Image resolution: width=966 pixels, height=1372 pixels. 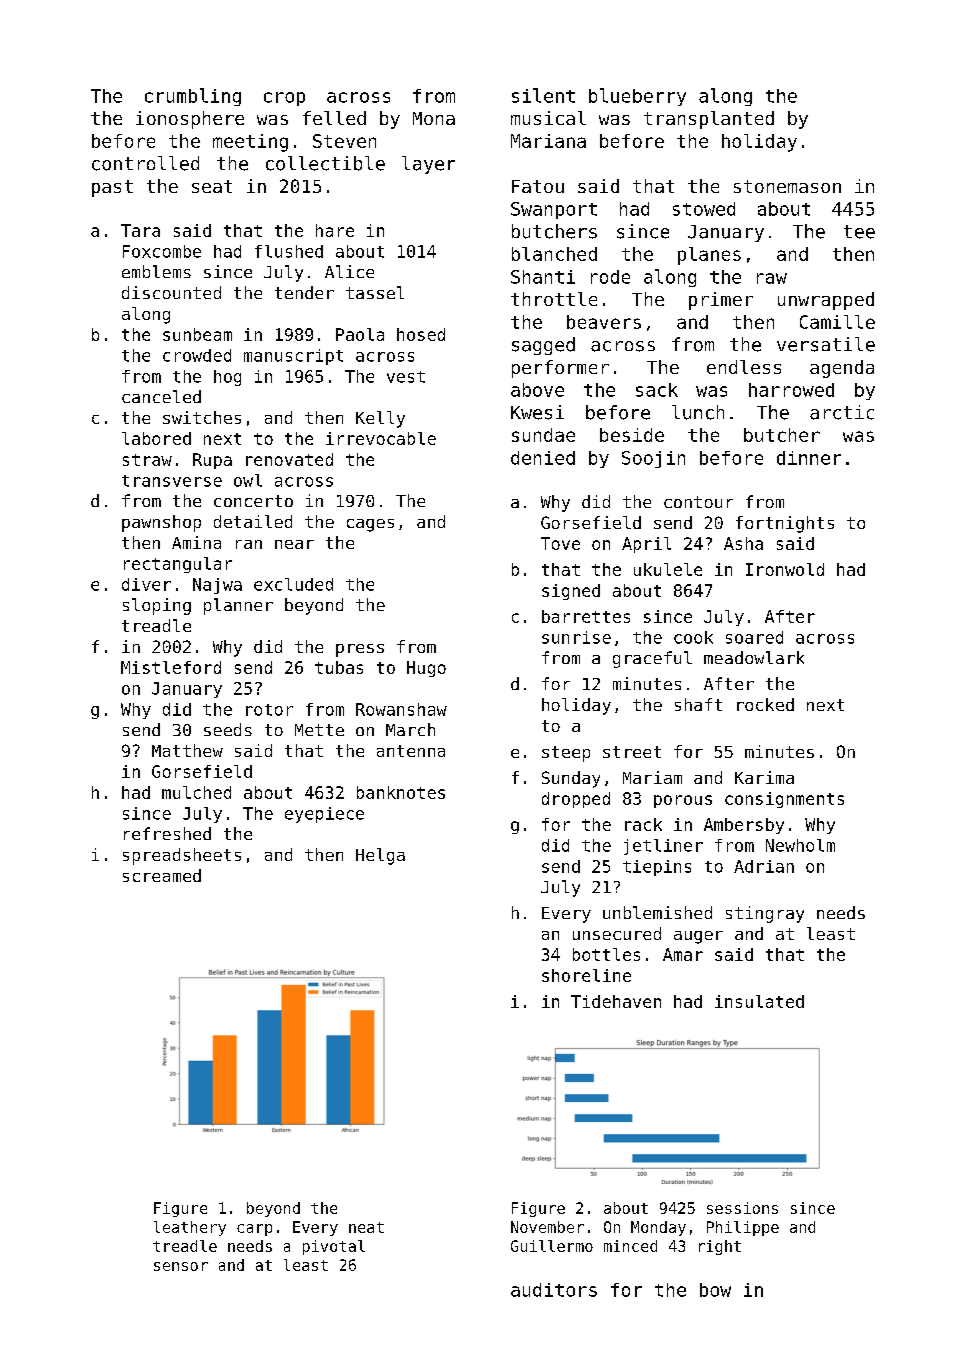 What do you see at coordinates (193, 97) in the image?
I see `crumbling` at bounding box center [193, 97].
